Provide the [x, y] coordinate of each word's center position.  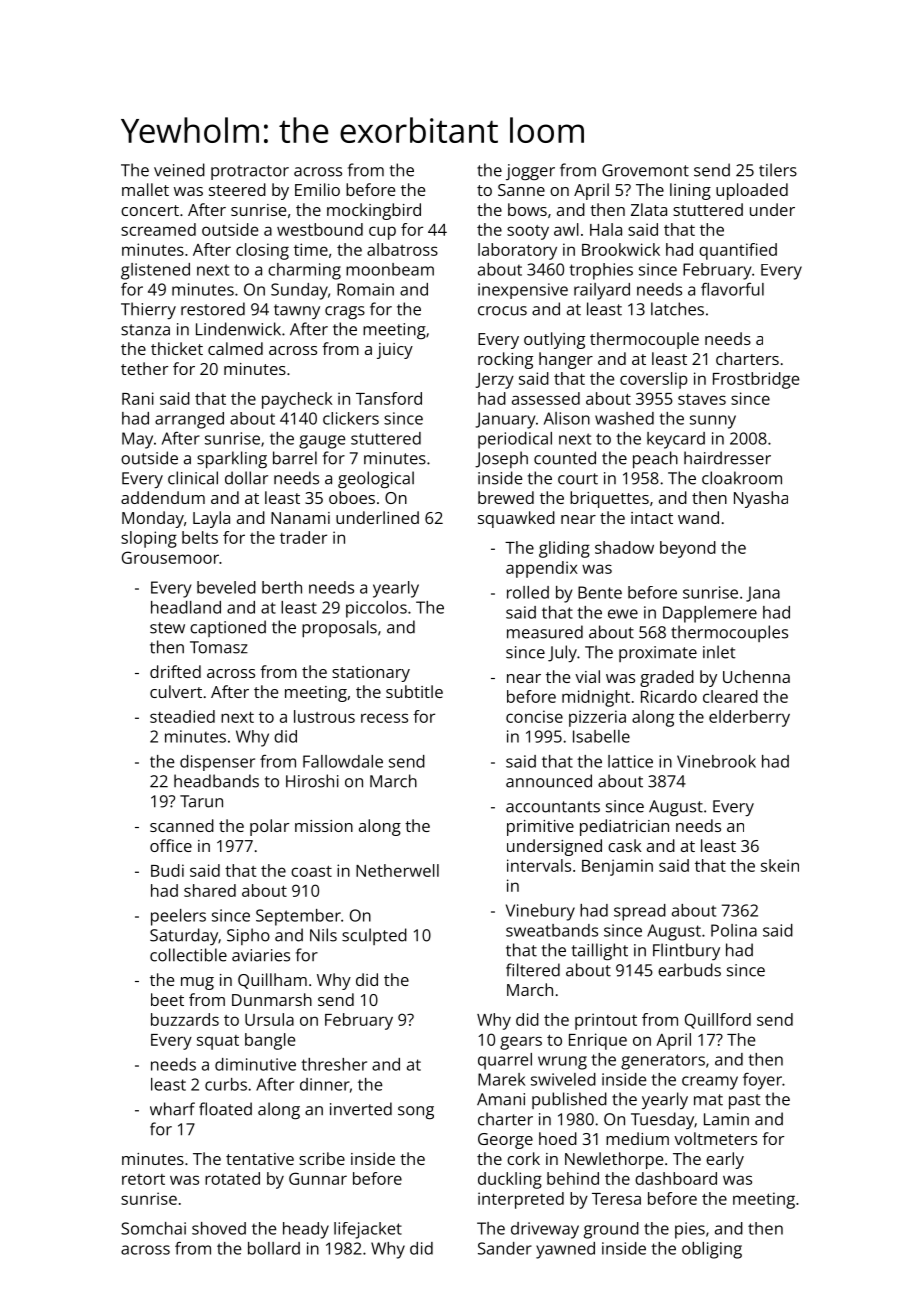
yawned [565, 1250]
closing [262, 251]
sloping [149, 539]
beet [167, 999]
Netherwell [397, 870]
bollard [274, 1248]
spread [640, 912]
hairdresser [727, 458]
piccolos [376, 609]
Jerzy [494, 381]
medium [637, 1138]
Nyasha [761, 499]
